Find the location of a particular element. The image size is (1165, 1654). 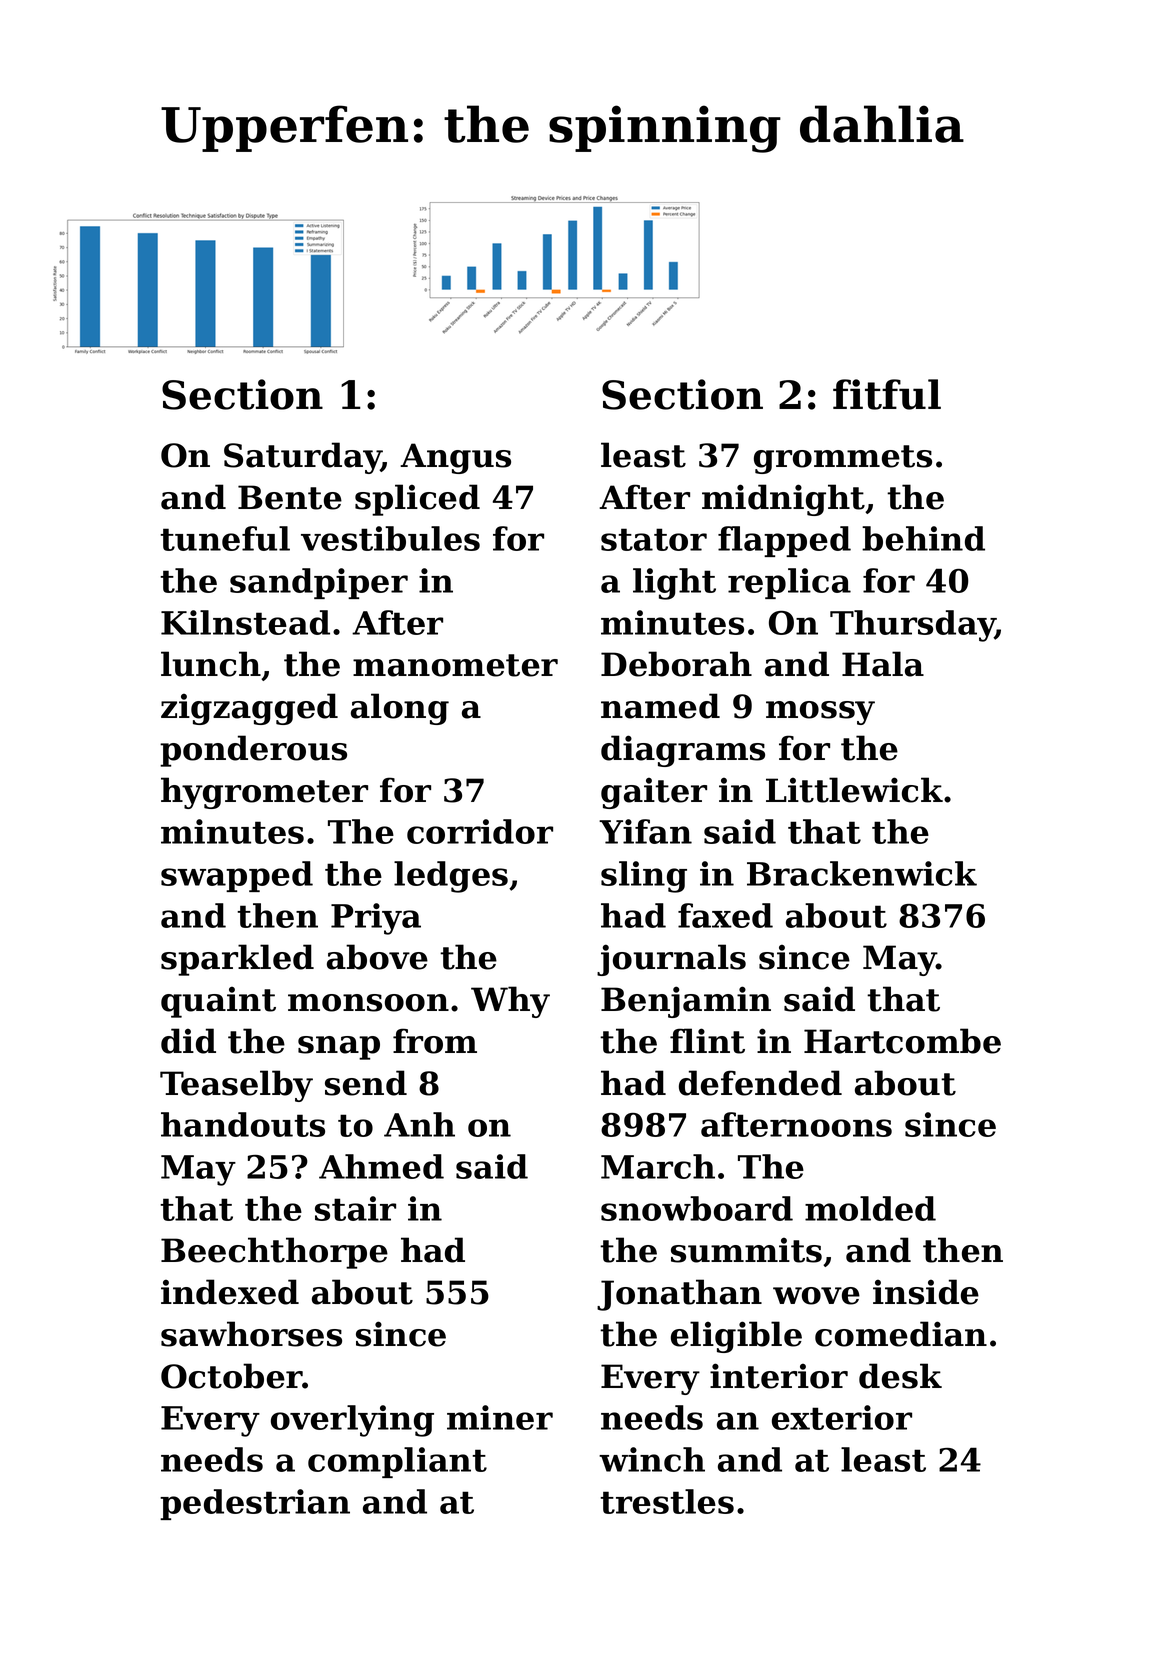

ponderous is located at coordinates (253, 751).
